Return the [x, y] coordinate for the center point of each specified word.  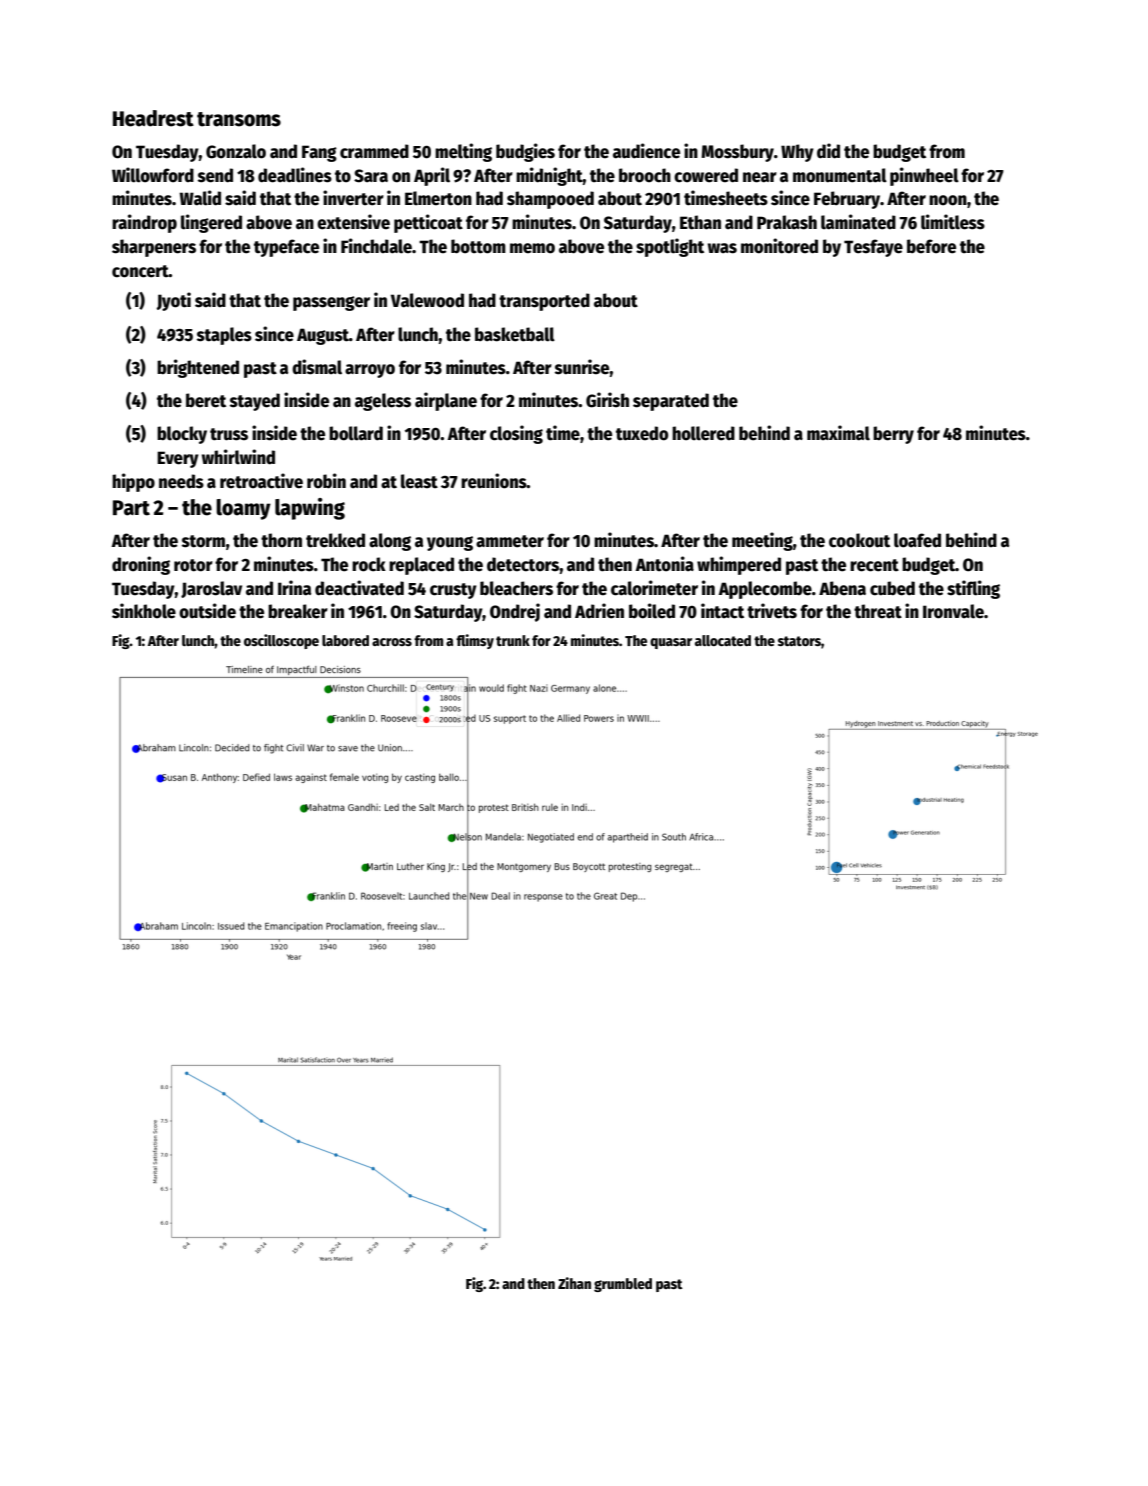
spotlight [670, 247]
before [931, 246]
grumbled [623, 1285]
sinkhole [144, 611]
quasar [671, 643]
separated [671, 402]
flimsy [475, 641]
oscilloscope [281, 641]
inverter [353, 198]
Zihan [574, 1283]
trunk [513, 640]
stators [799, 641]
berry [893, 435]
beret [206, 400]
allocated [723, 640]
